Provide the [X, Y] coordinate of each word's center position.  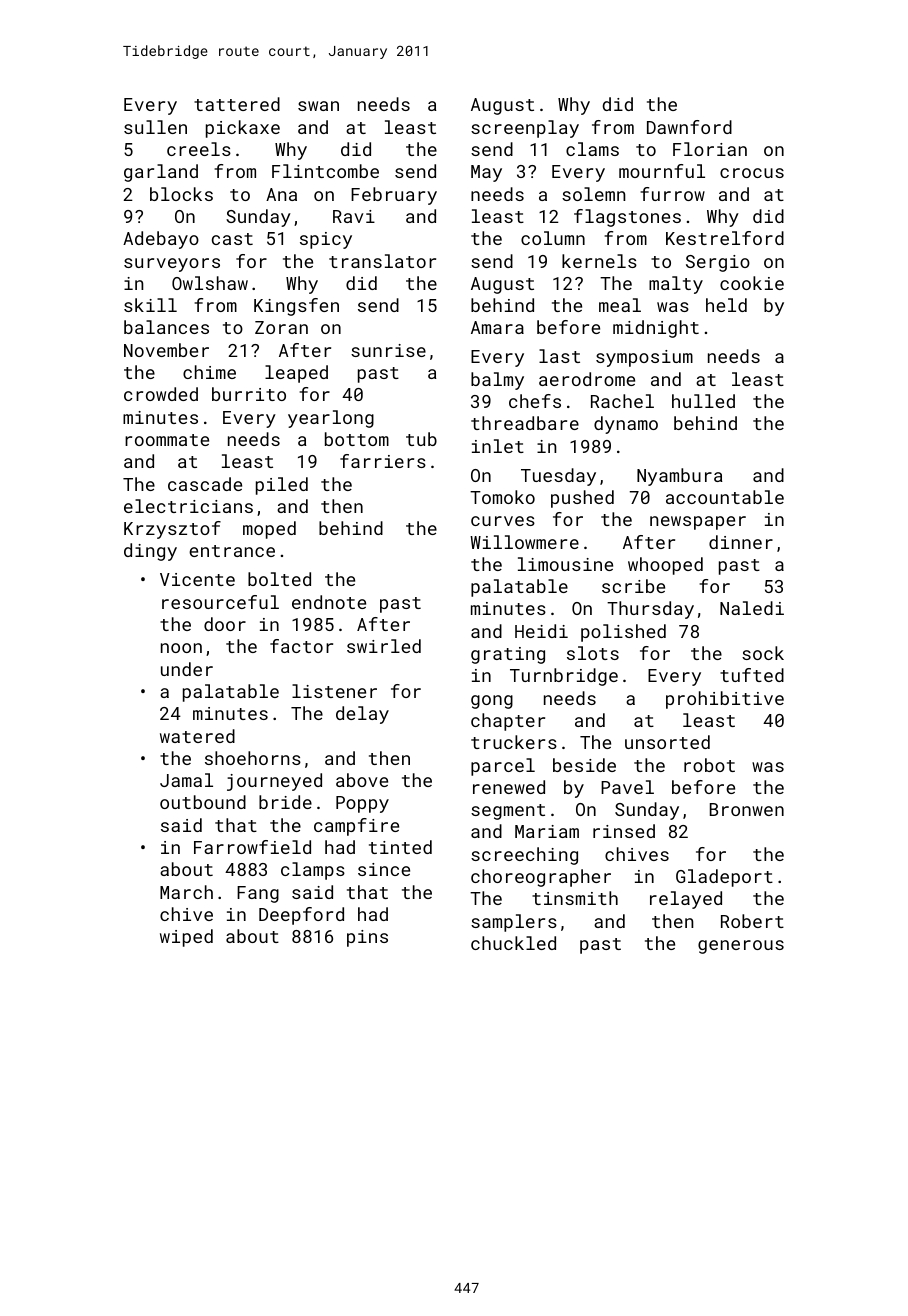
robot [709, 765]
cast [232, 239]
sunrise [388, 350]
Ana [281, 194]
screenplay [525, 129]
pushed [582, 499]
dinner [741, 542]
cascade [205, 484]
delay [362, 715]
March [186, 892]
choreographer [541, 878]
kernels [599, 261]
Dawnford [689, 127]
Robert [752, 921]
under [187, 669]
